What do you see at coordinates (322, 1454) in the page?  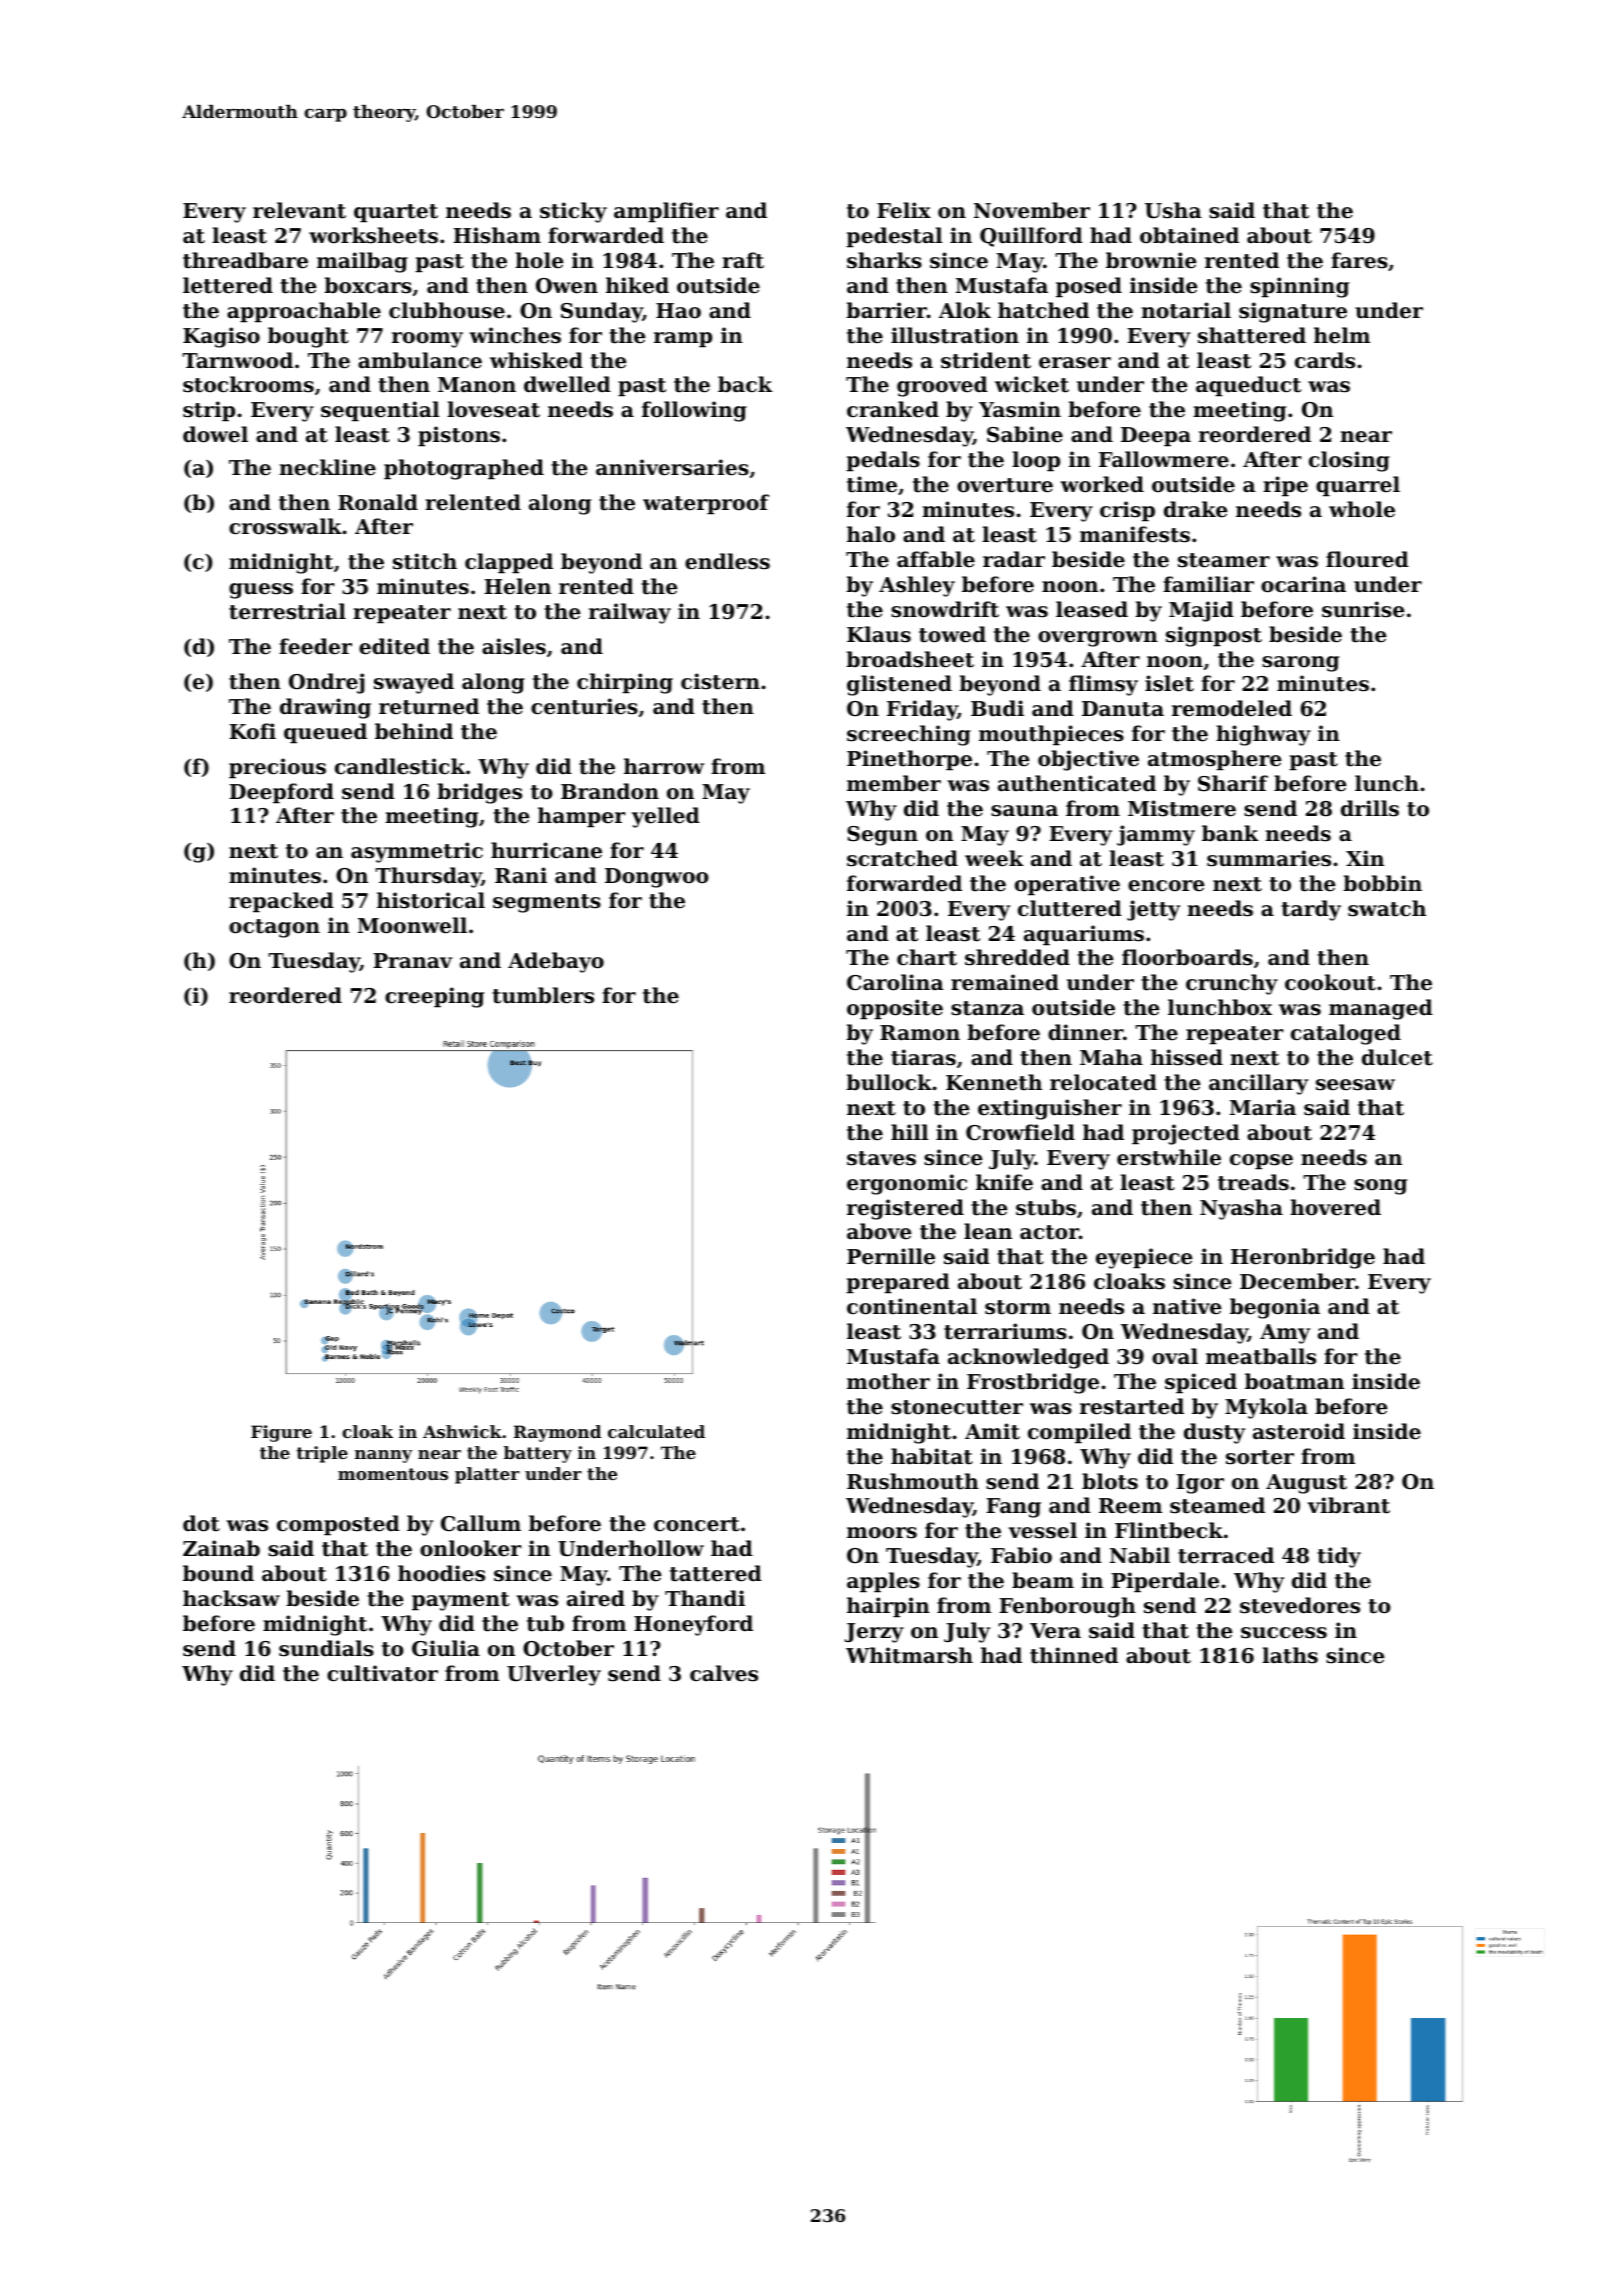 I see `triple` at bounding box center [322, 1454].
